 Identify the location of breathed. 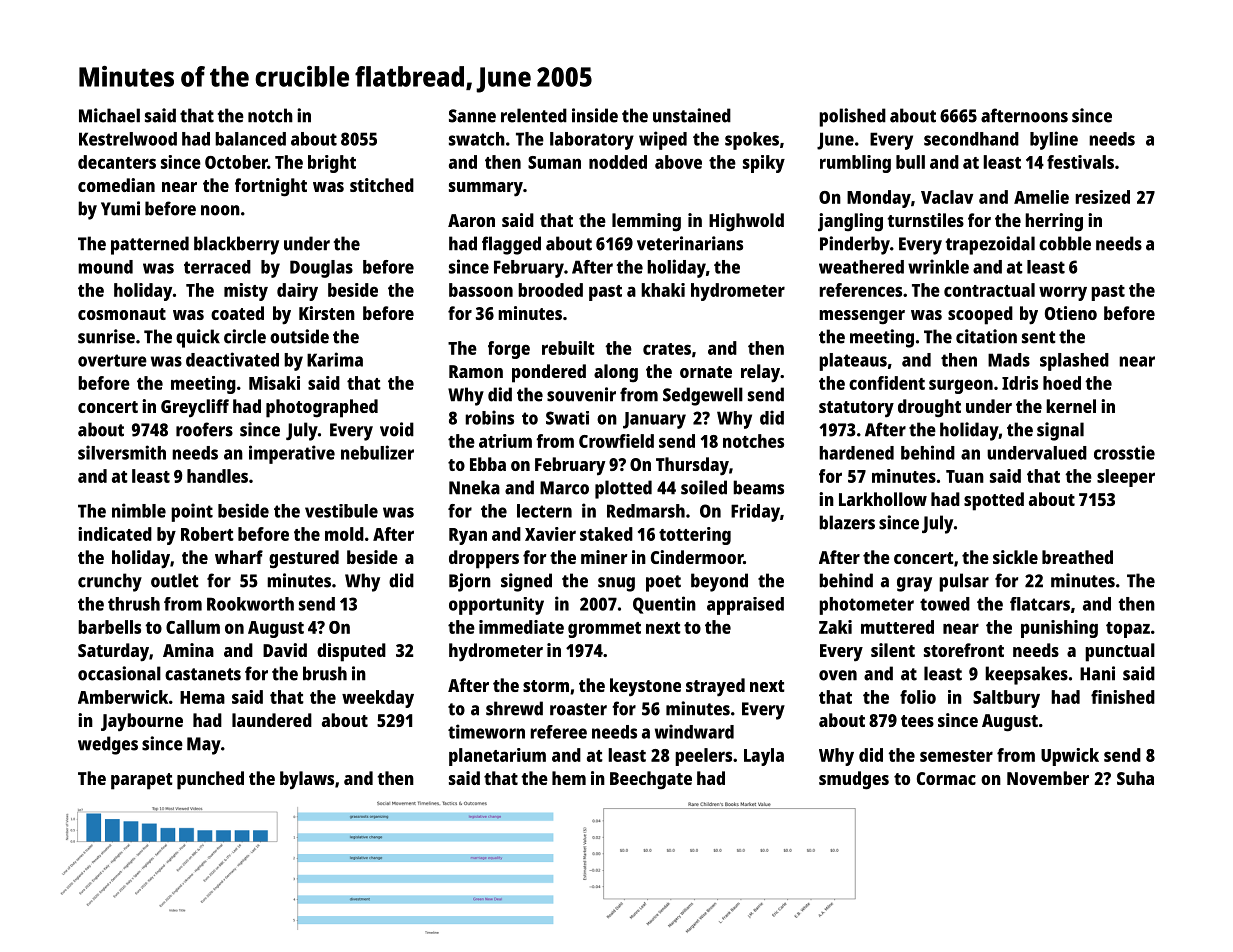
(1077, 557).
